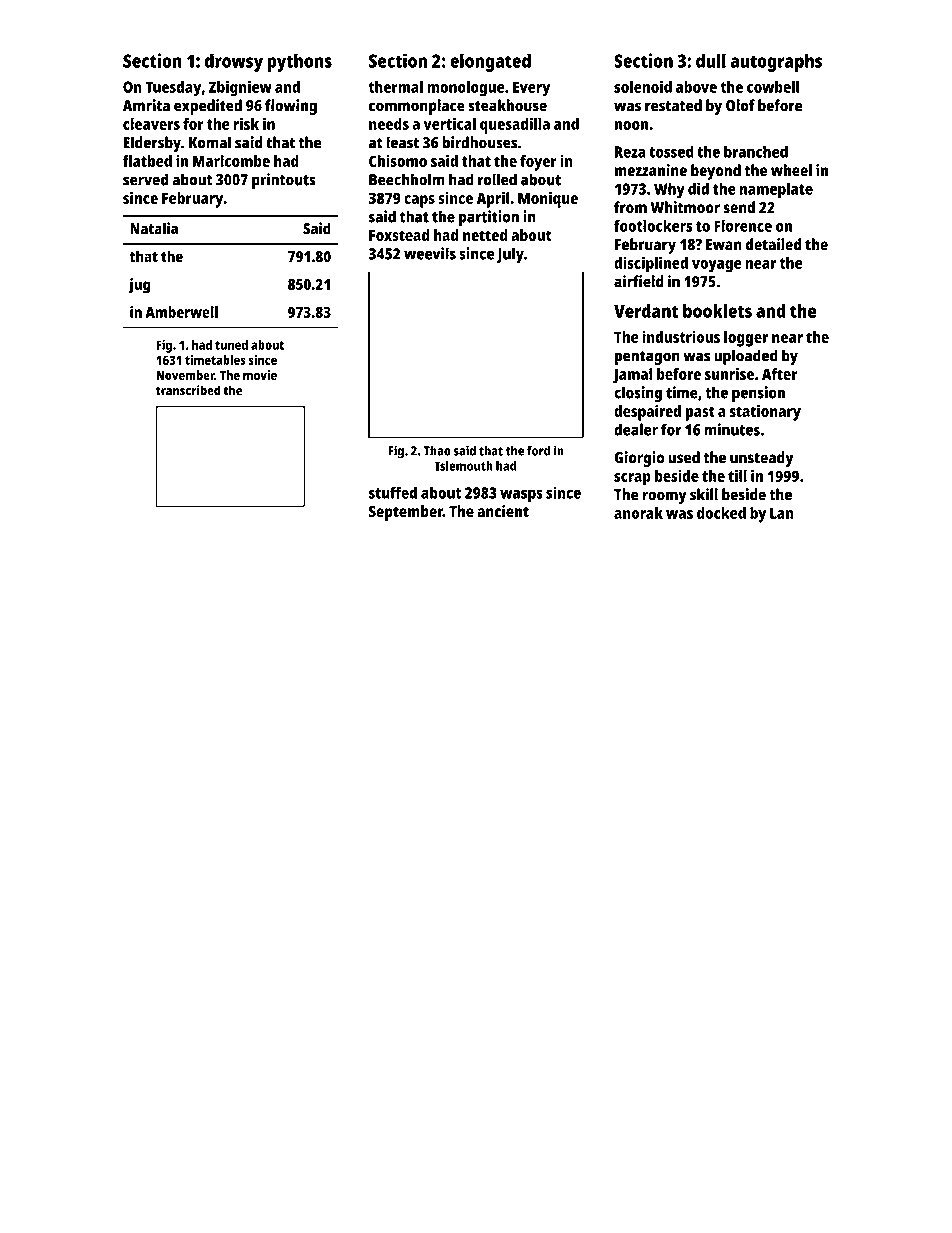  Describe the element at coordinates (139, 286) in the page. I see `jug` at that location.
